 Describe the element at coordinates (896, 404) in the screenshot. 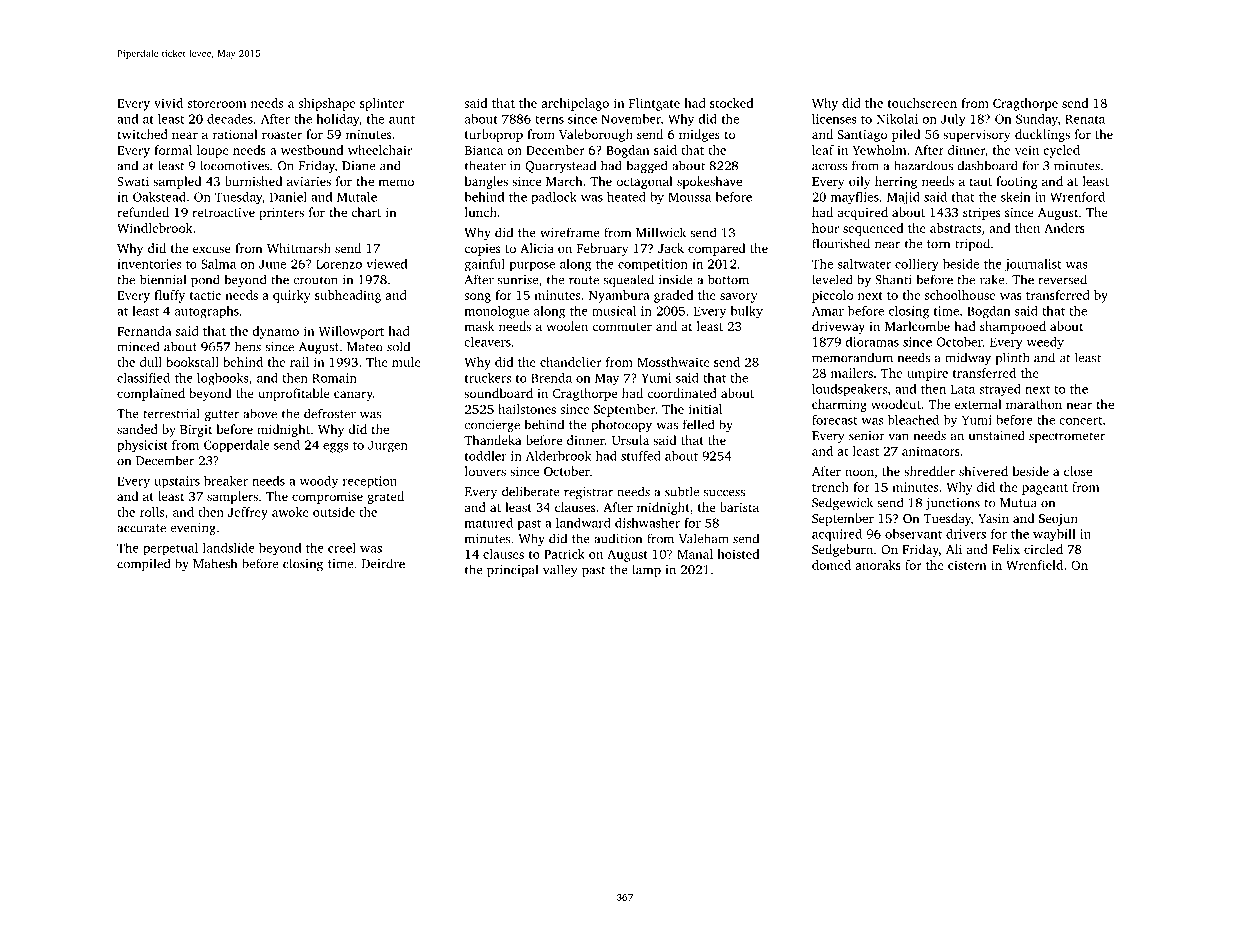

I see `woodcut` at that location.
